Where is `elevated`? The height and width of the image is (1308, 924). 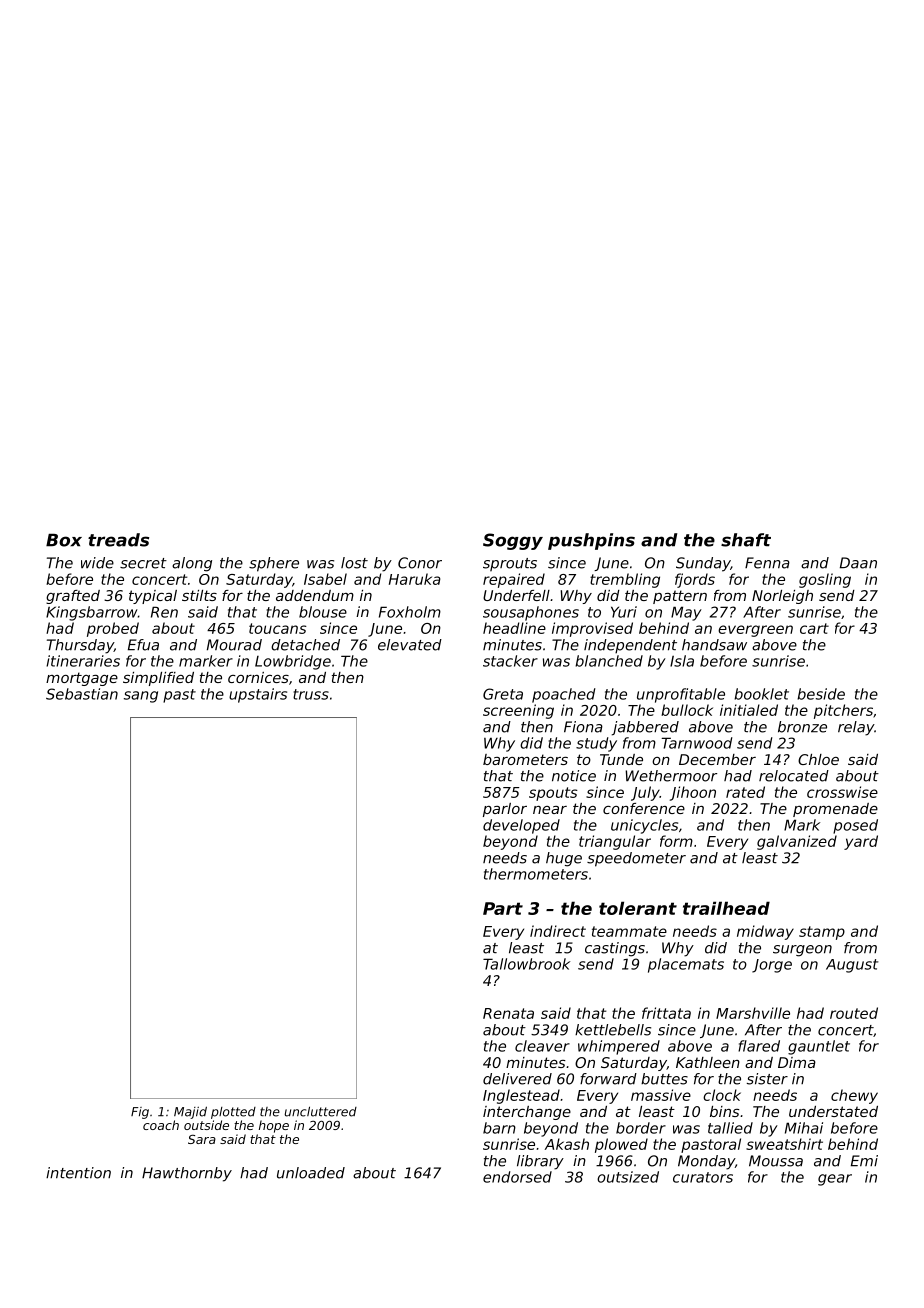
elevated is located at coordinates (410, 645).
